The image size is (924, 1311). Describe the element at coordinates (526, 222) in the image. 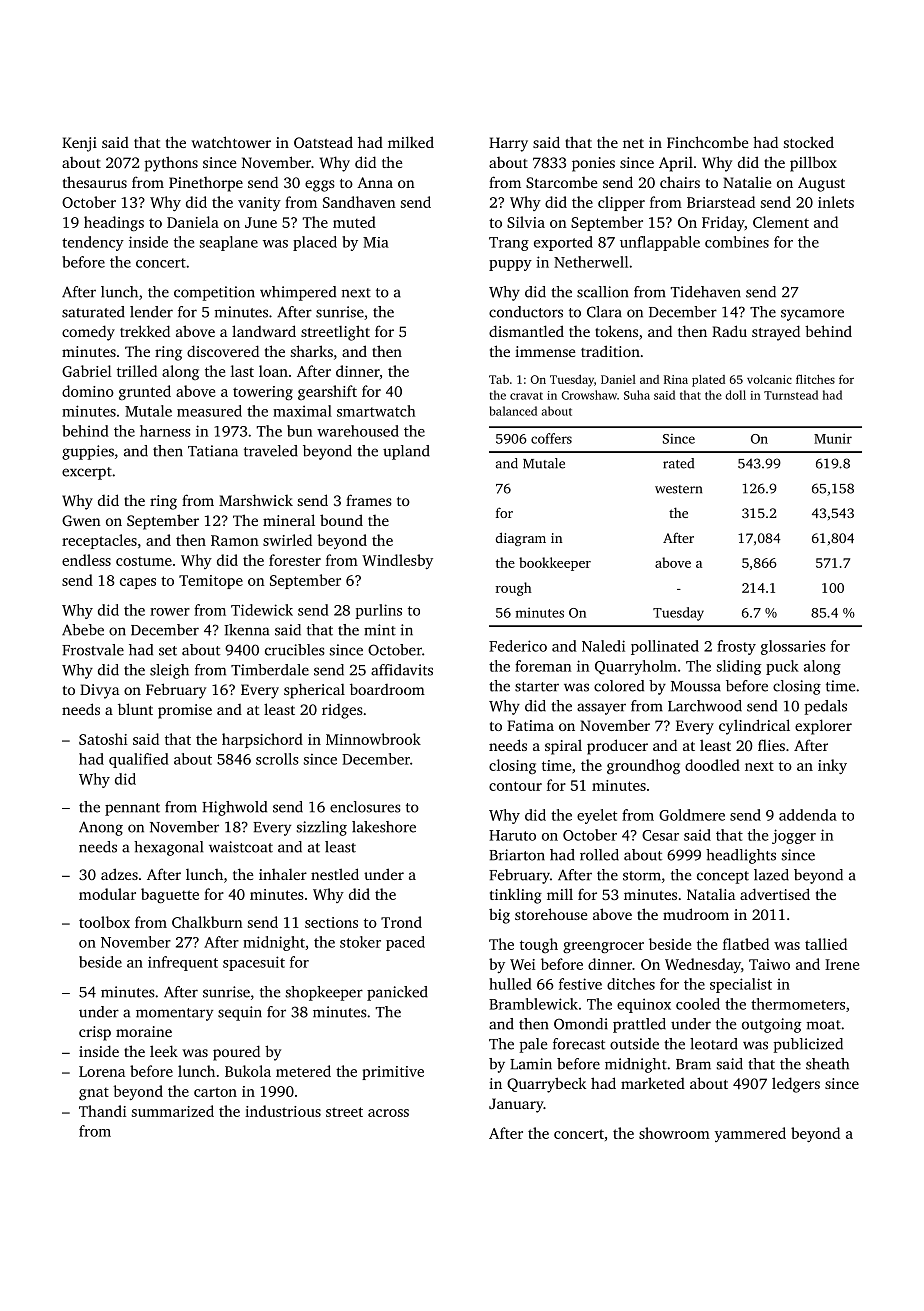

I see `Silvia` at that location.
